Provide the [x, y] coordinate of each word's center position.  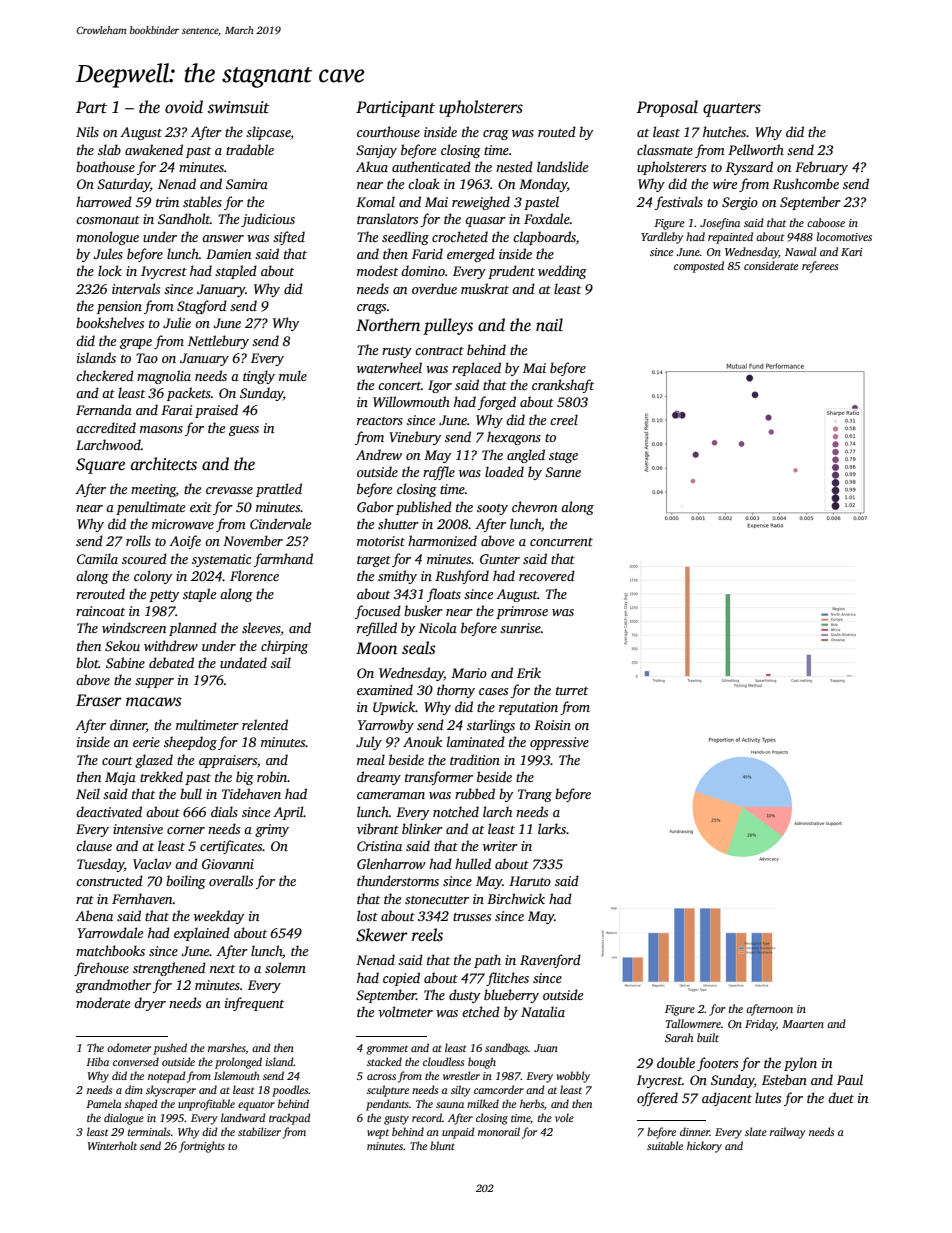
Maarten [803, 1024]
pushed [170, 1049]
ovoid [184, 107]
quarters [732, 110]
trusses [472, 917]
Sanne [563, 472]
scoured [144, 558]
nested [514, 166]
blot [87, 662]
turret [572, 691]
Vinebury [415, 438]
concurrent [561, 542]
